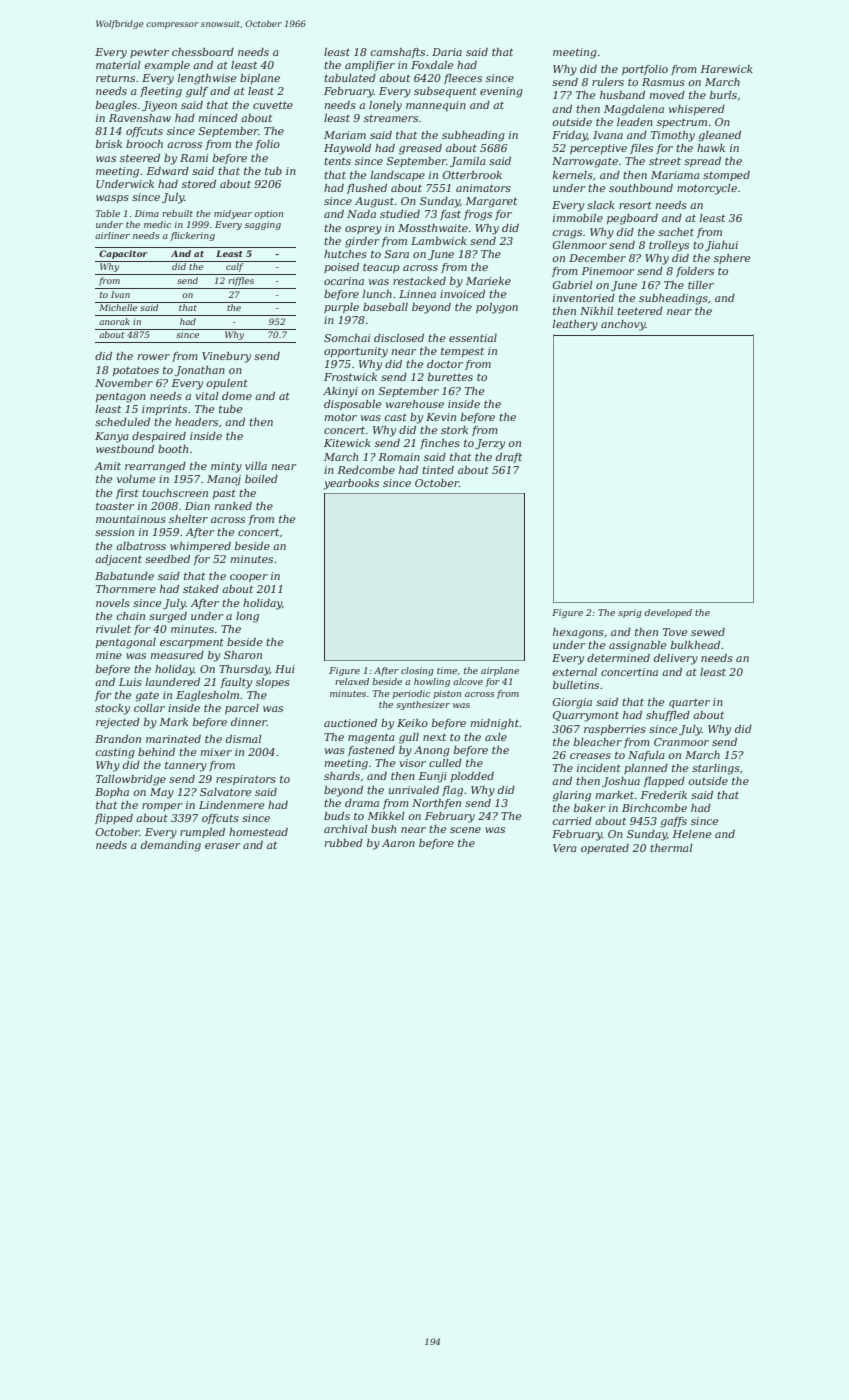  Describe the element at coordinates (356, 352) in the screenshot. I see `opportunity` at that location.
